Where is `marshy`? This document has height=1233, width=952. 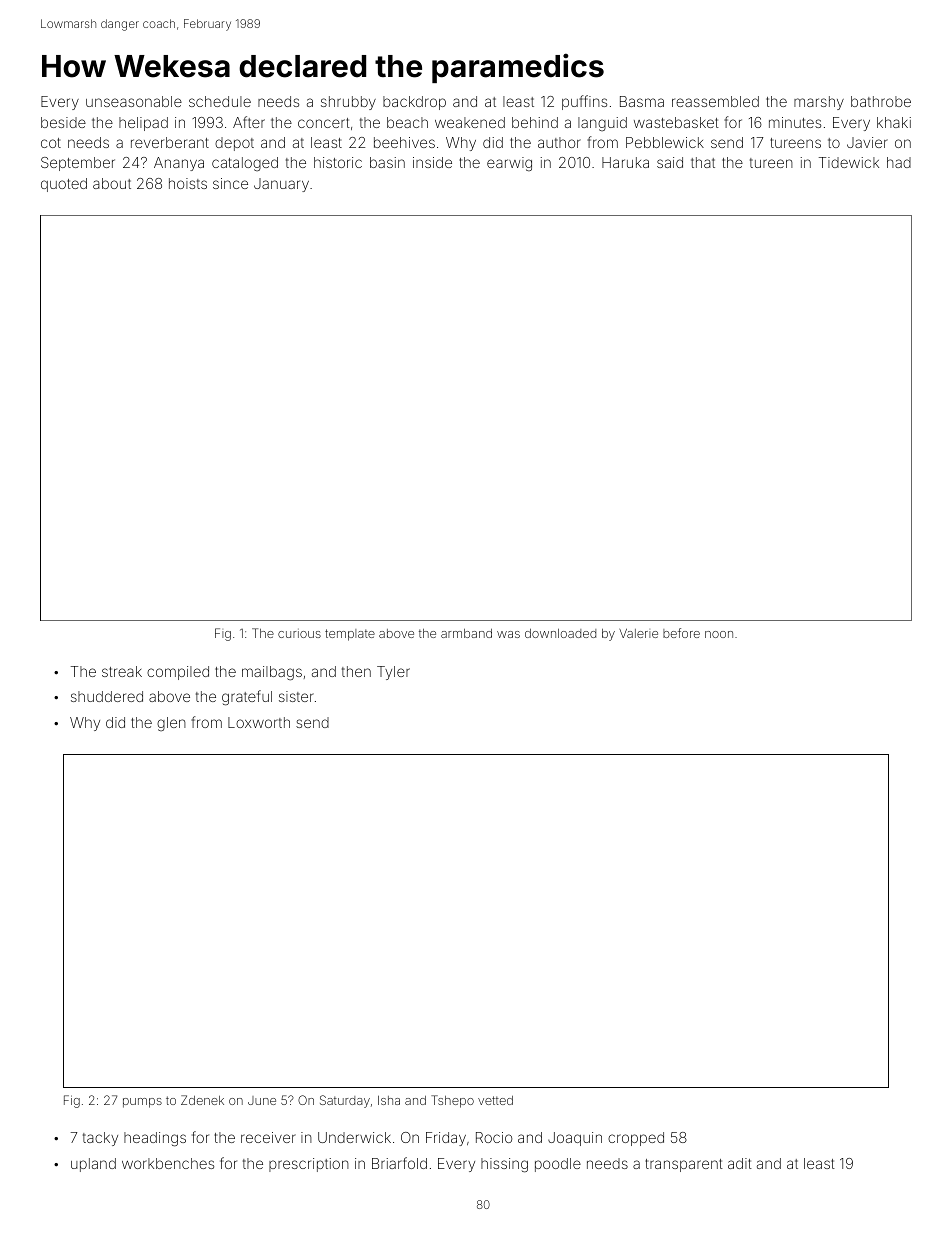
marshy is located at coordinates (819, 103).
